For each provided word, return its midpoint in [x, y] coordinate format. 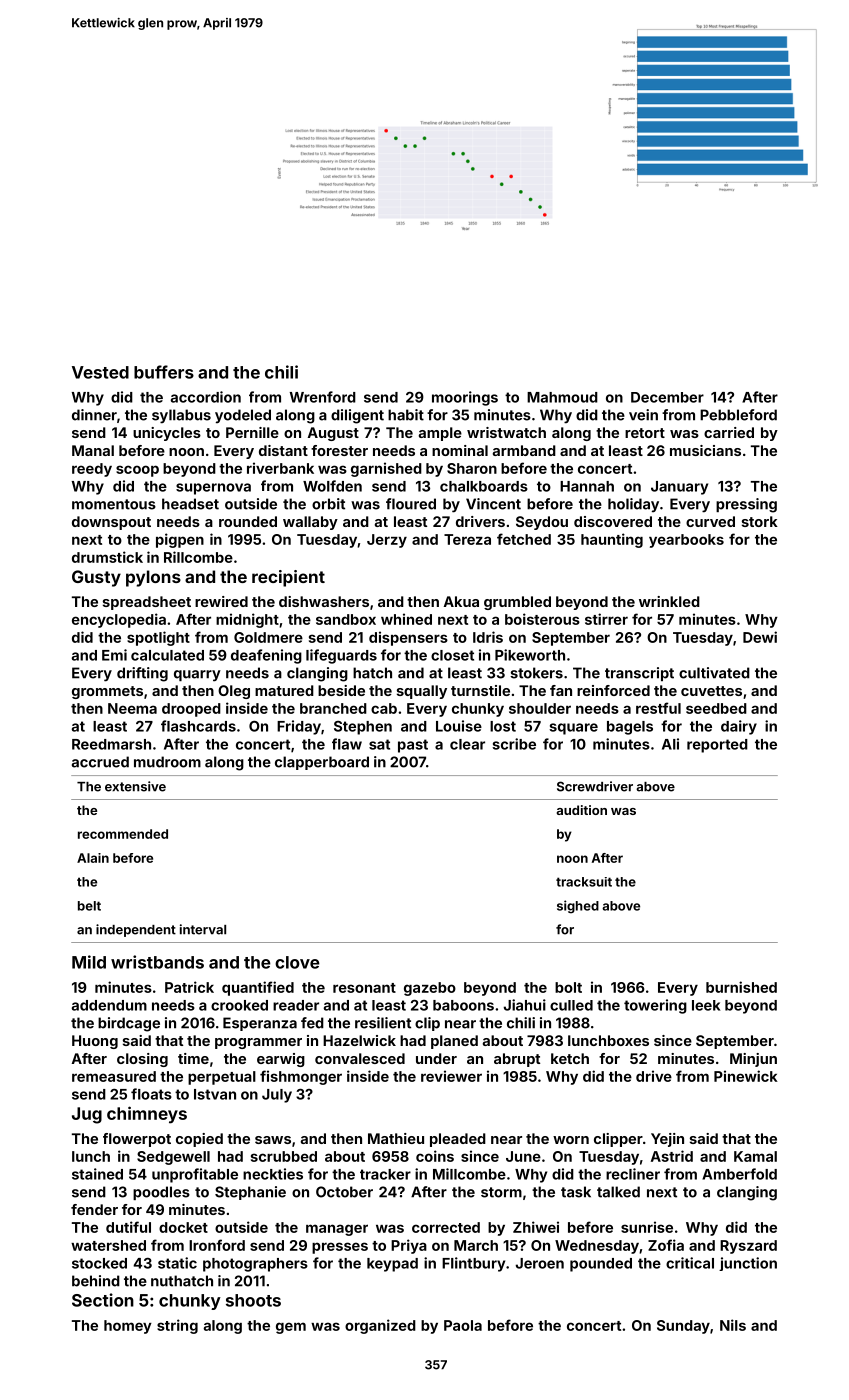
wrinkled [669, 601]
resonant [364, 988]
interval [203, 929]
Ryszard [748, 1247]
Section [103, 1300]
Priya [409, 1246]
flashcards [198, 726]
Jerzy [387, 541]
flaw [347, 744]
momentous [114, 504]
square [573, 729]
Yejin [667, 1140]
